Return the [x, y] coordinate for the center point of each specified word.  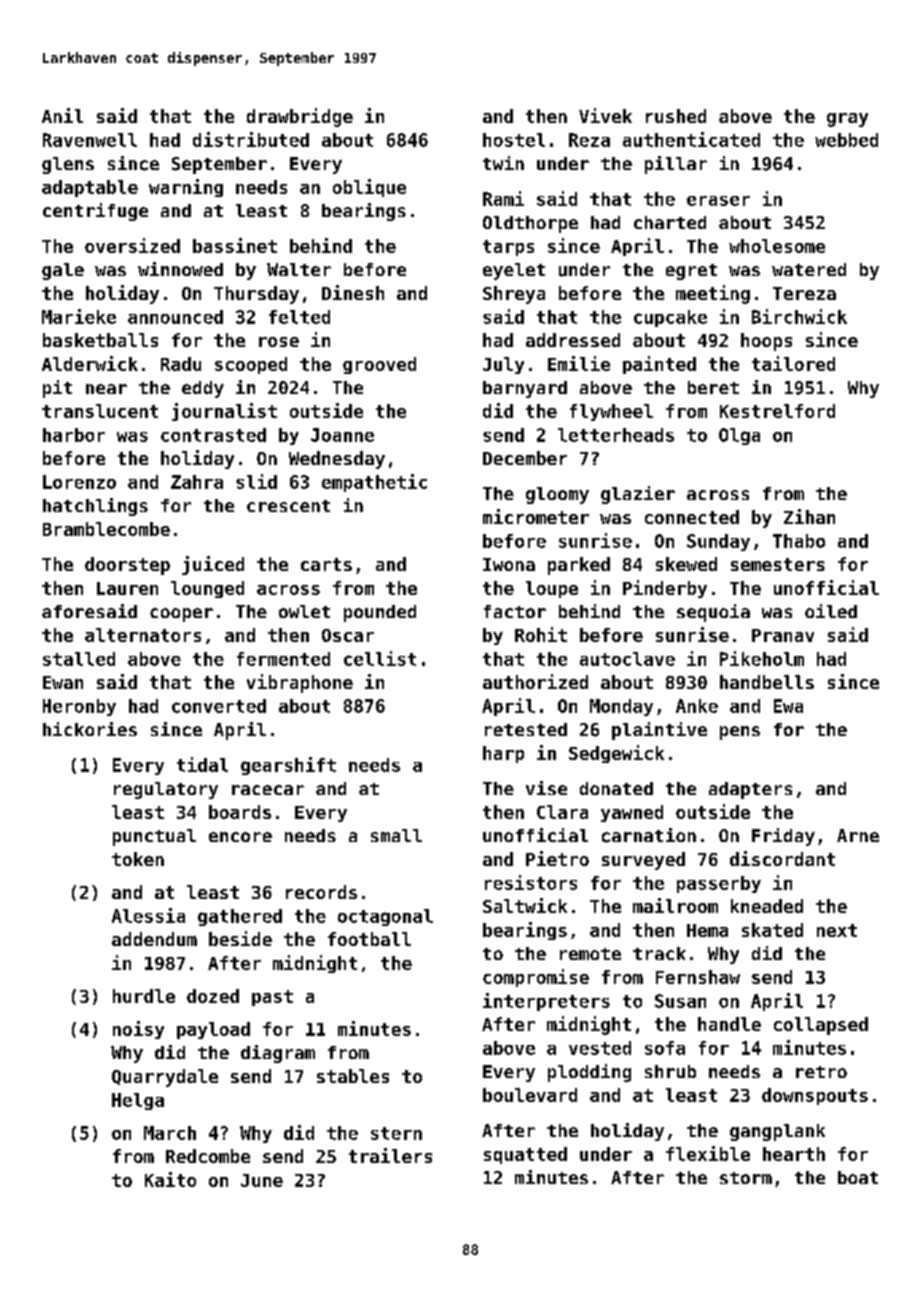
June [262, 1180]
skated [772, 930]
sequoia [713, 613]
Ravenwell [90, 140]
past [272, 998]
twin [503, 163]
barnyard [525, 389]
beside [240, 938]
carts [326, 564]
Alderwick [90, 363]
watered [809, 269]
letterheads [616, 435]
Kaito [170, 1179]
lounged [207, 589]
